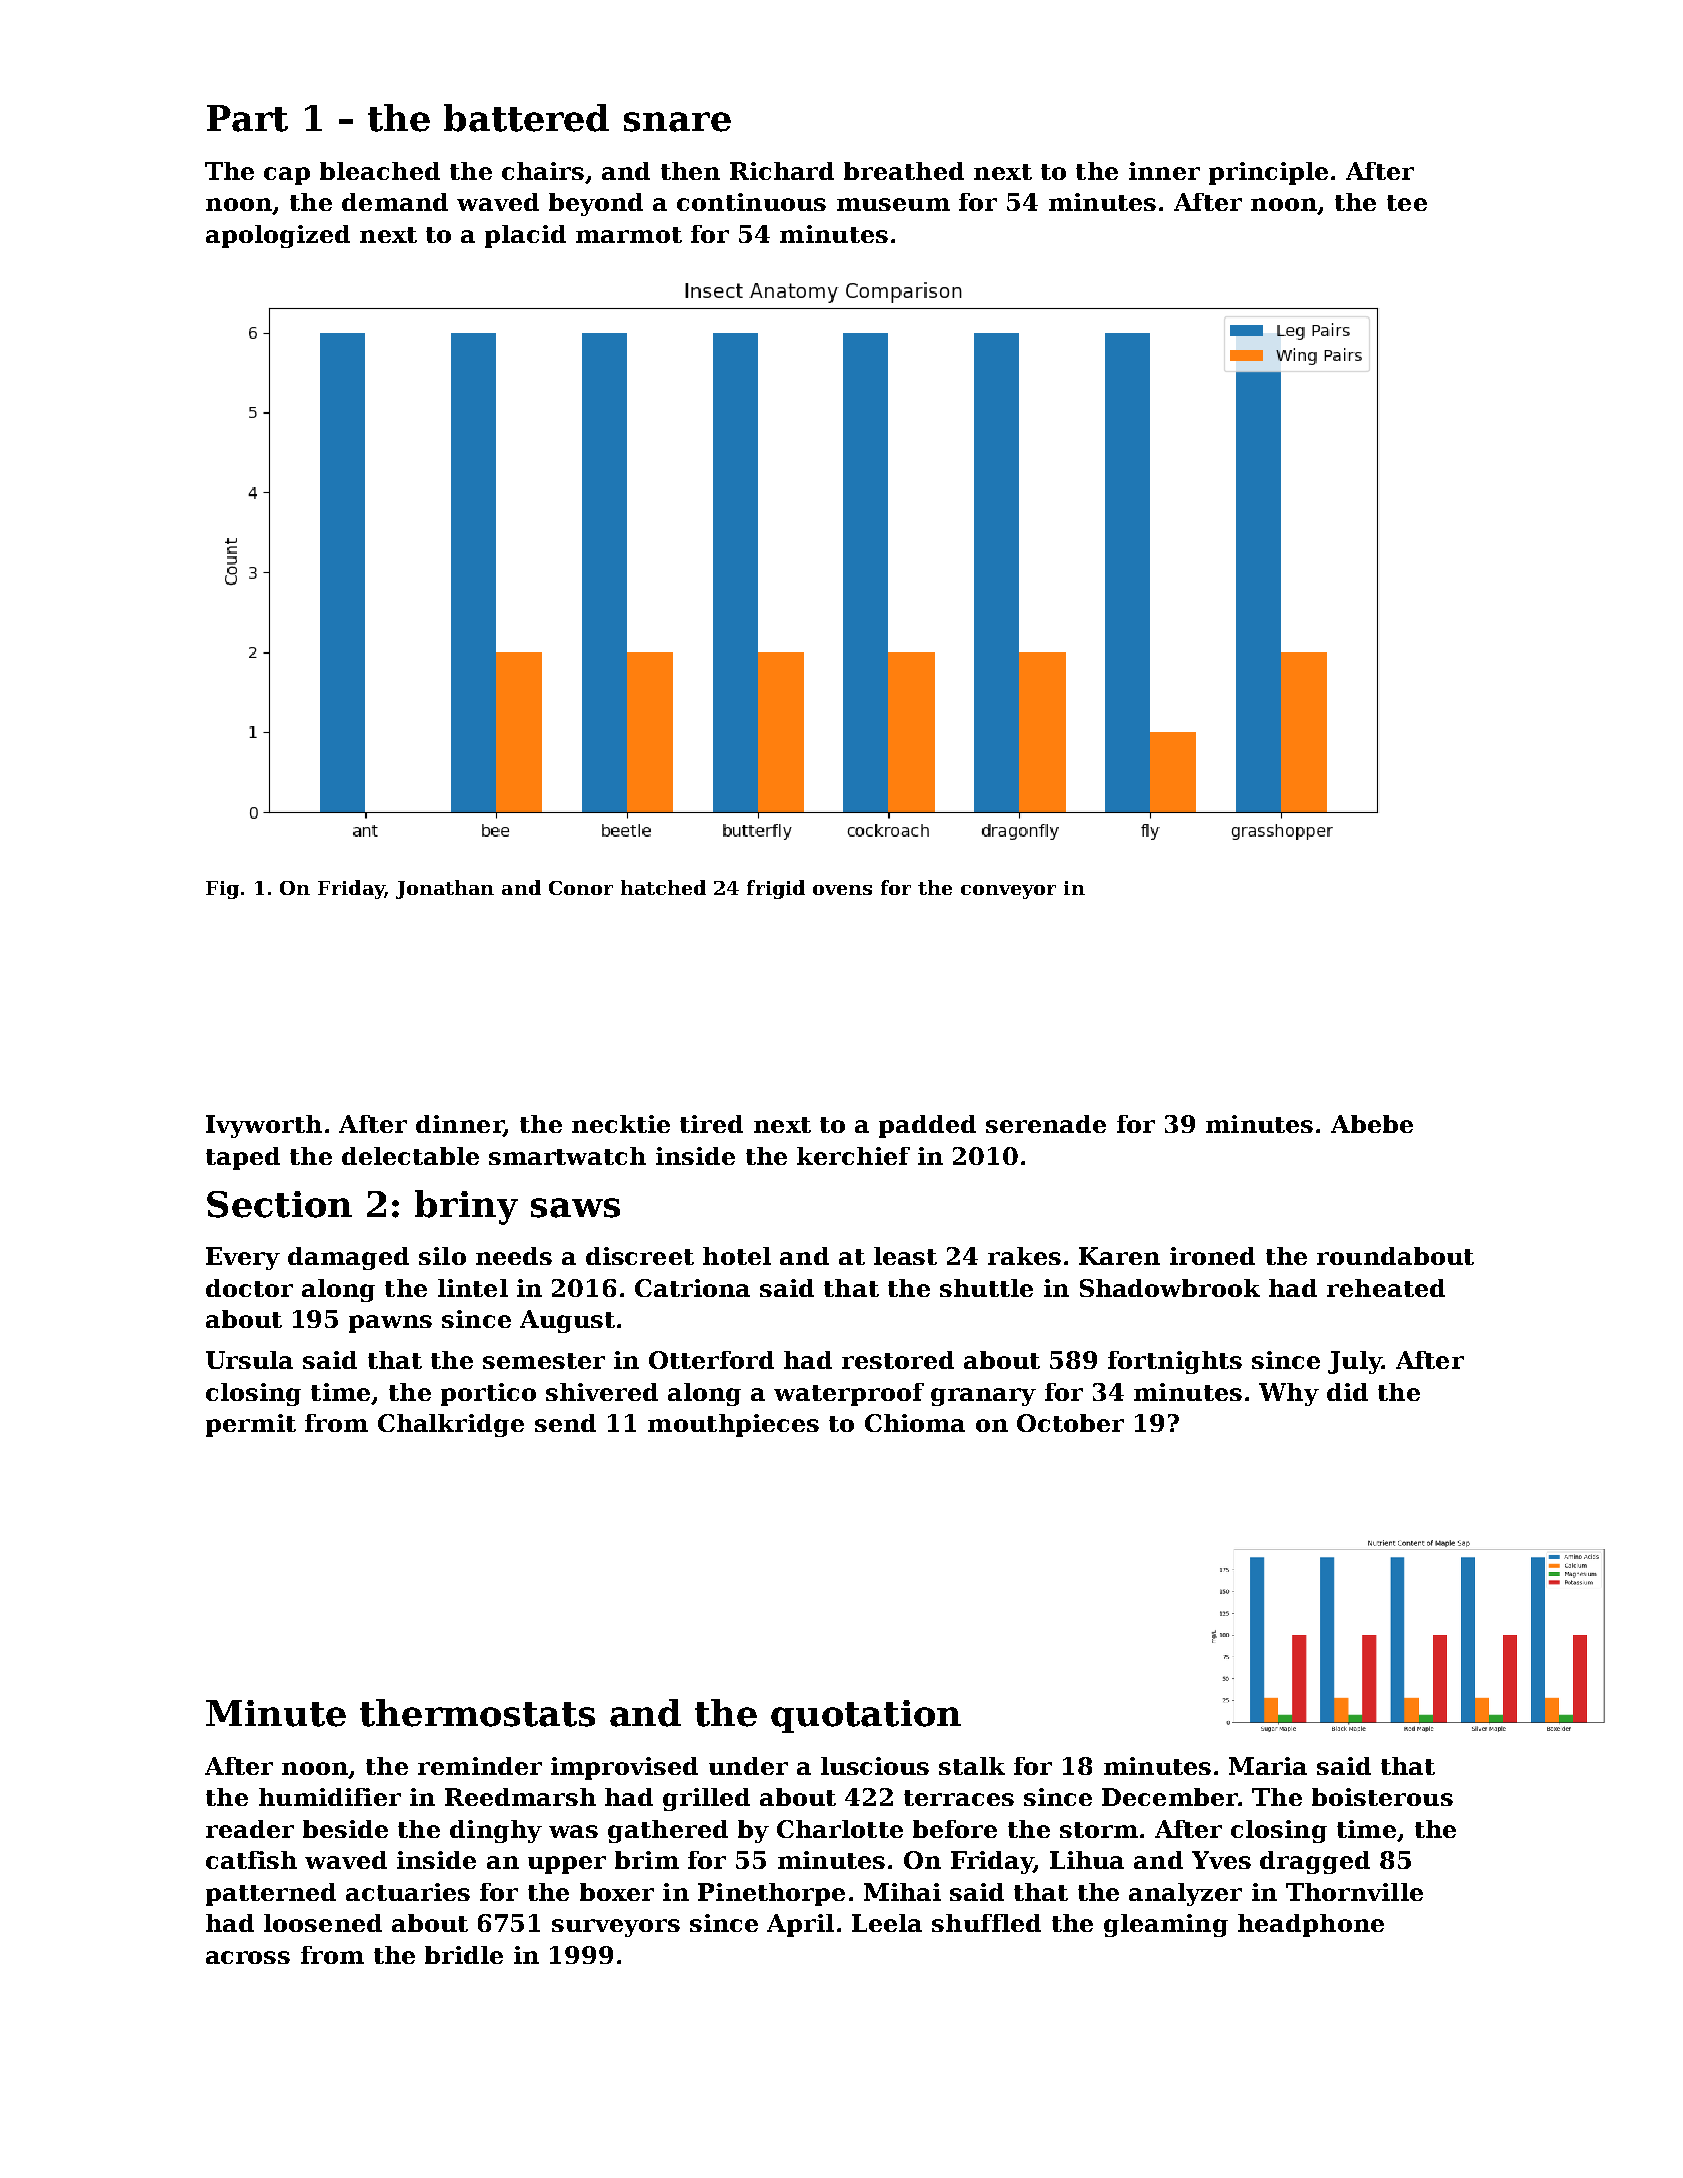 Image resolution: width=1683 pixels, height=2178 pixels. Describe the element at coordinates (250, 1829) in the screenshot. I see `reader` at that location.
